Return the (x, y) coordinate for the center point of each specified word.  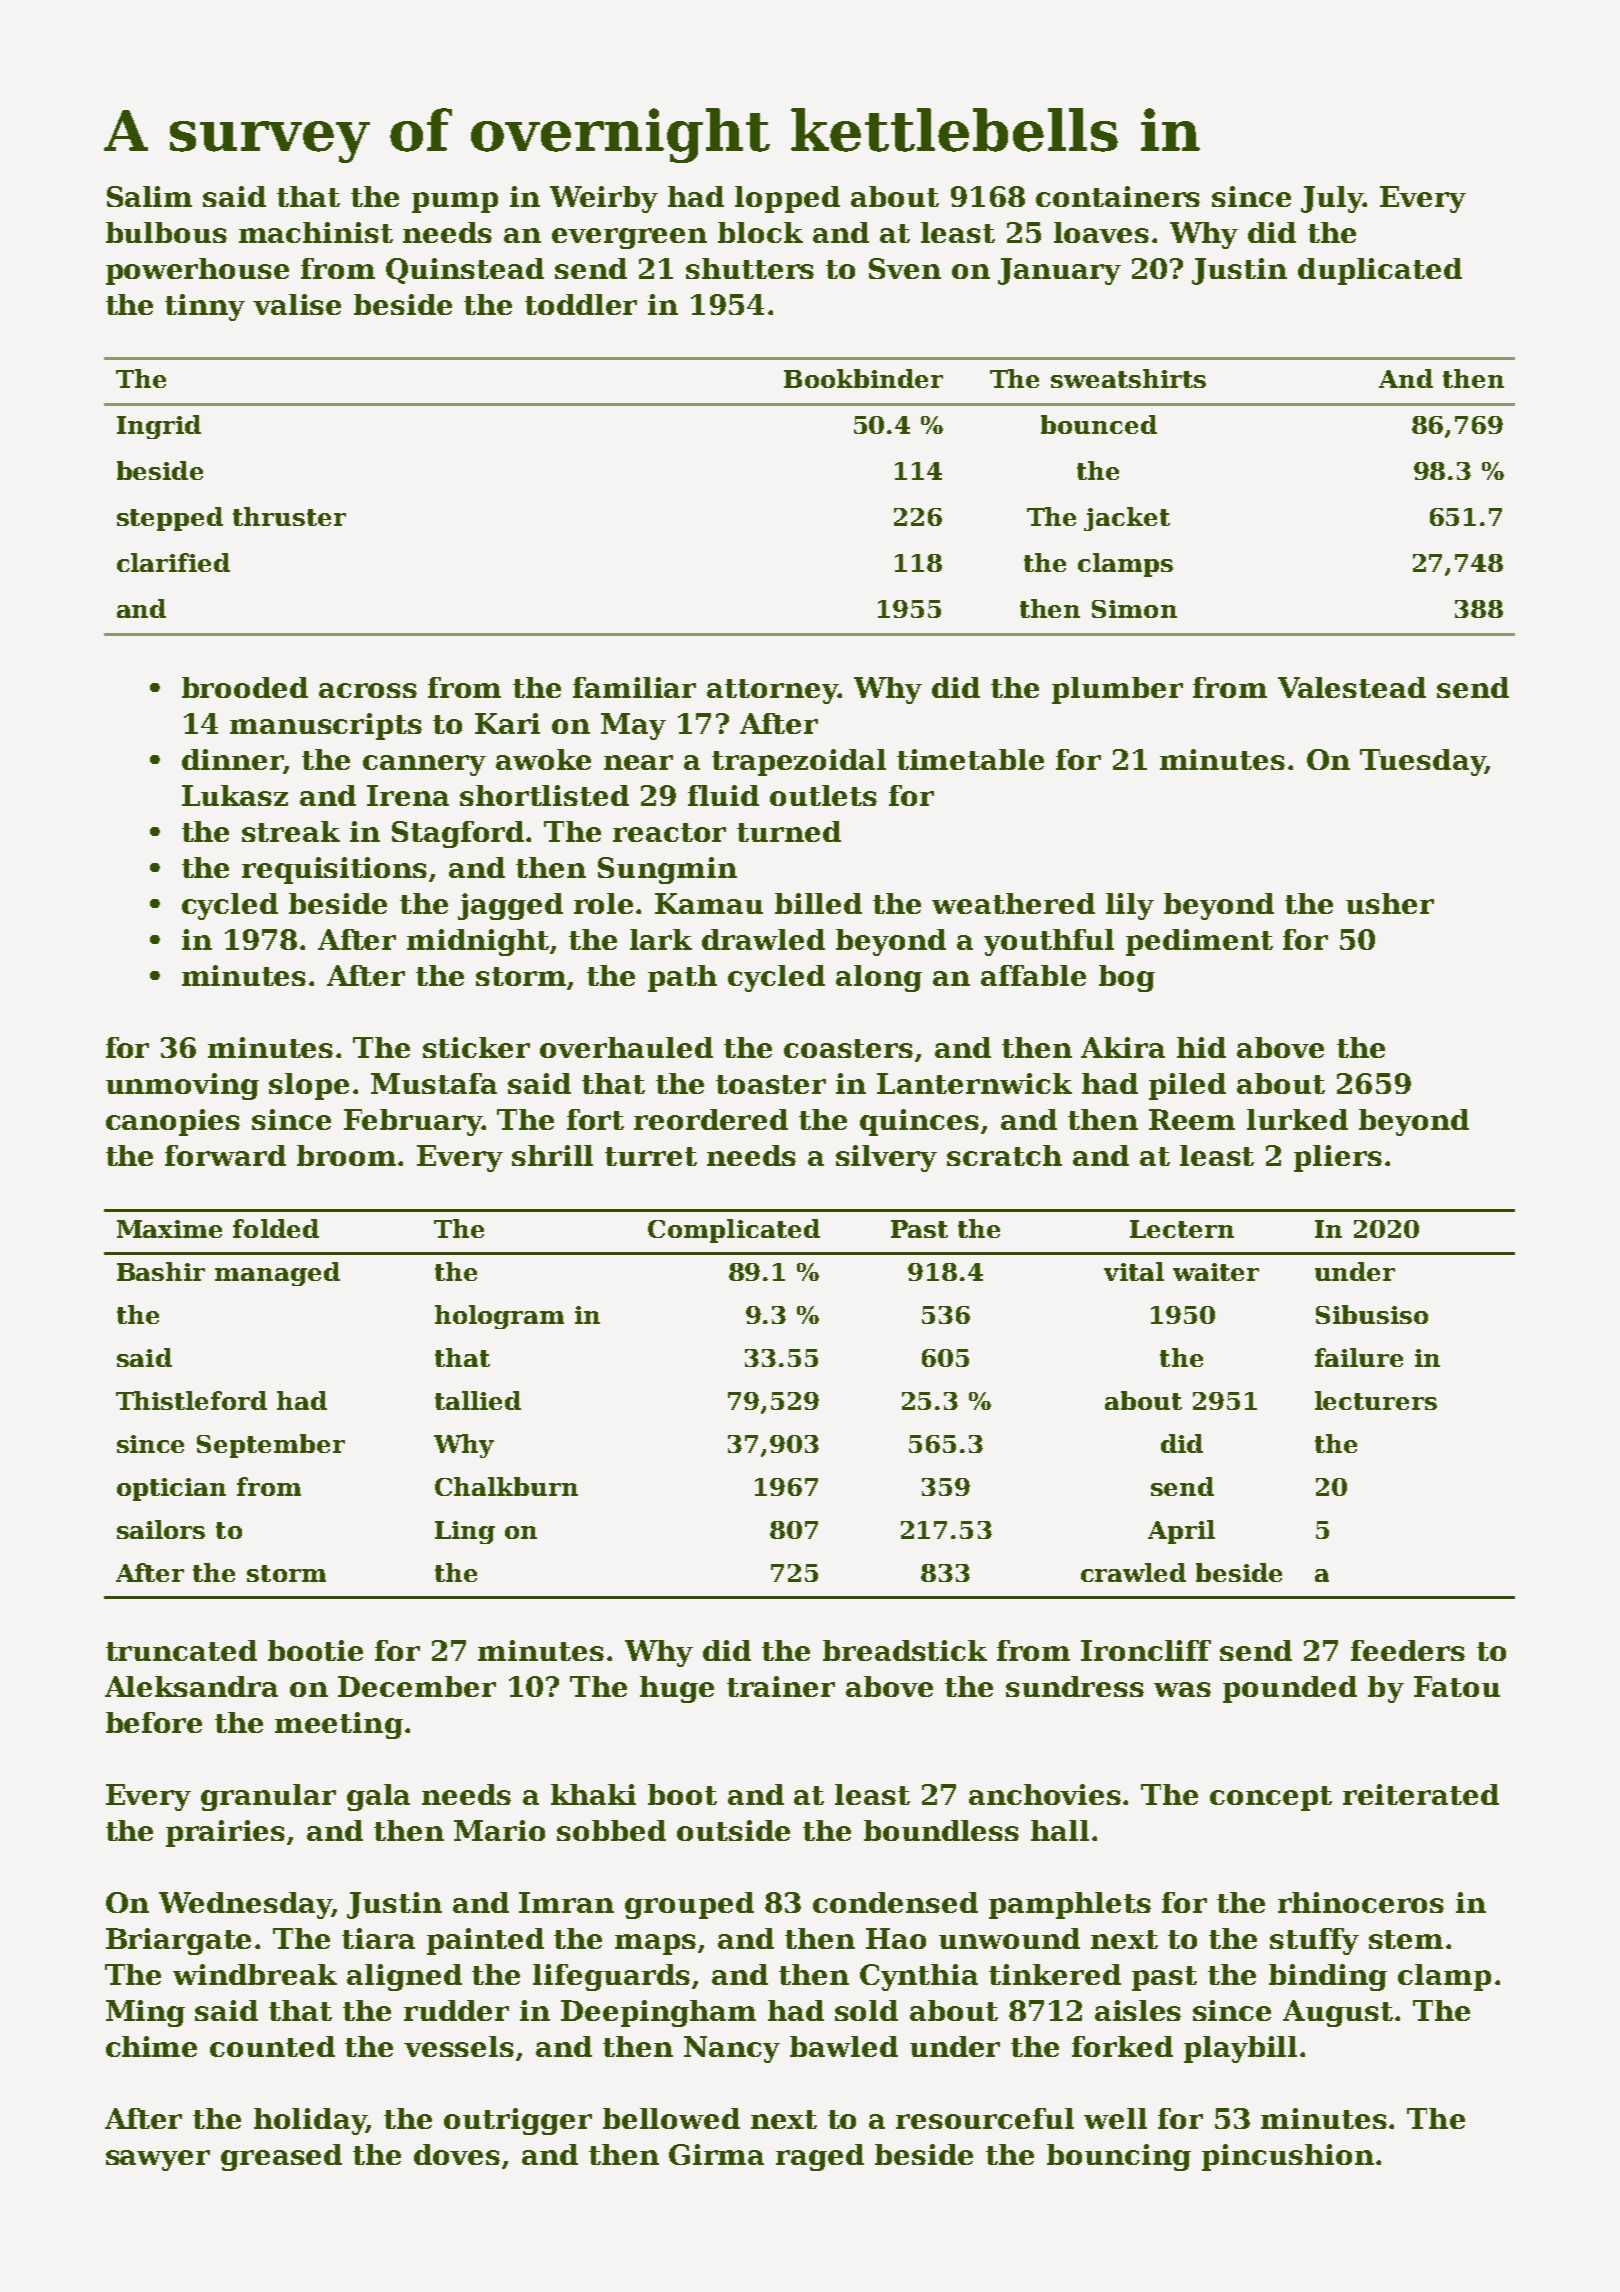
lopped (787, 199)
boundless (941, 1830)
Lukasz (235, 795)
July (1332, 199)
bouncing (1119, 2157)
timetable (970, 759)
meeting (339, 1725)
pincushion (1288, 2157)
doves (457, 2154)
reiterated (1421, 1794)
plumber (1117, 690)
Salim (149, 196)
